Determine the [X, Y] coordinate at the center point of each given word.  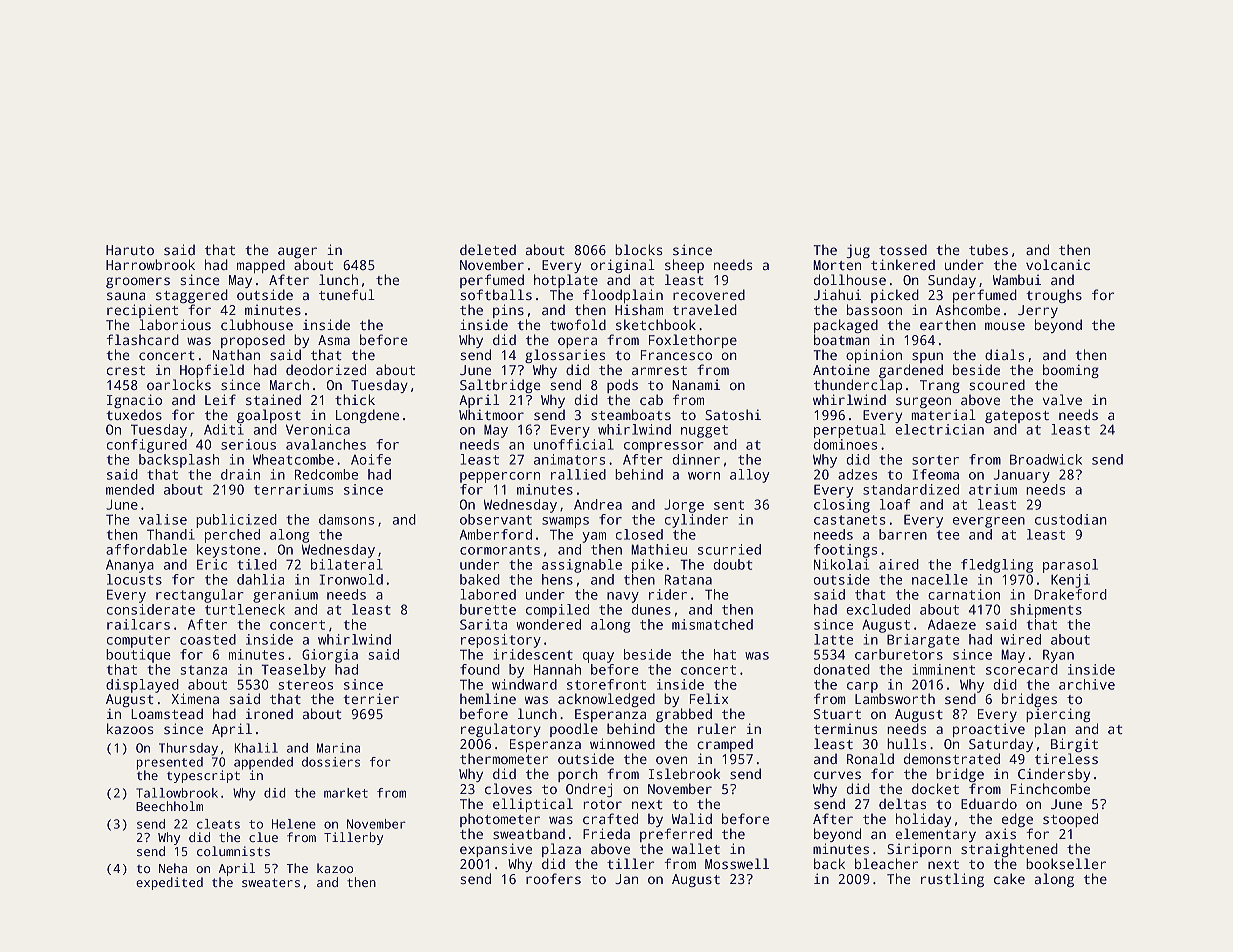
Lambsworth [895, 698]
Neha [173, 868]
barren [903, 534]
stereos [305, 685]
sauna [126, 296]
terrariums [293, 489]
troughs [1054, 296]
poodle [574, 730]
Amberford [496, 534]
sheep [684, 266]
